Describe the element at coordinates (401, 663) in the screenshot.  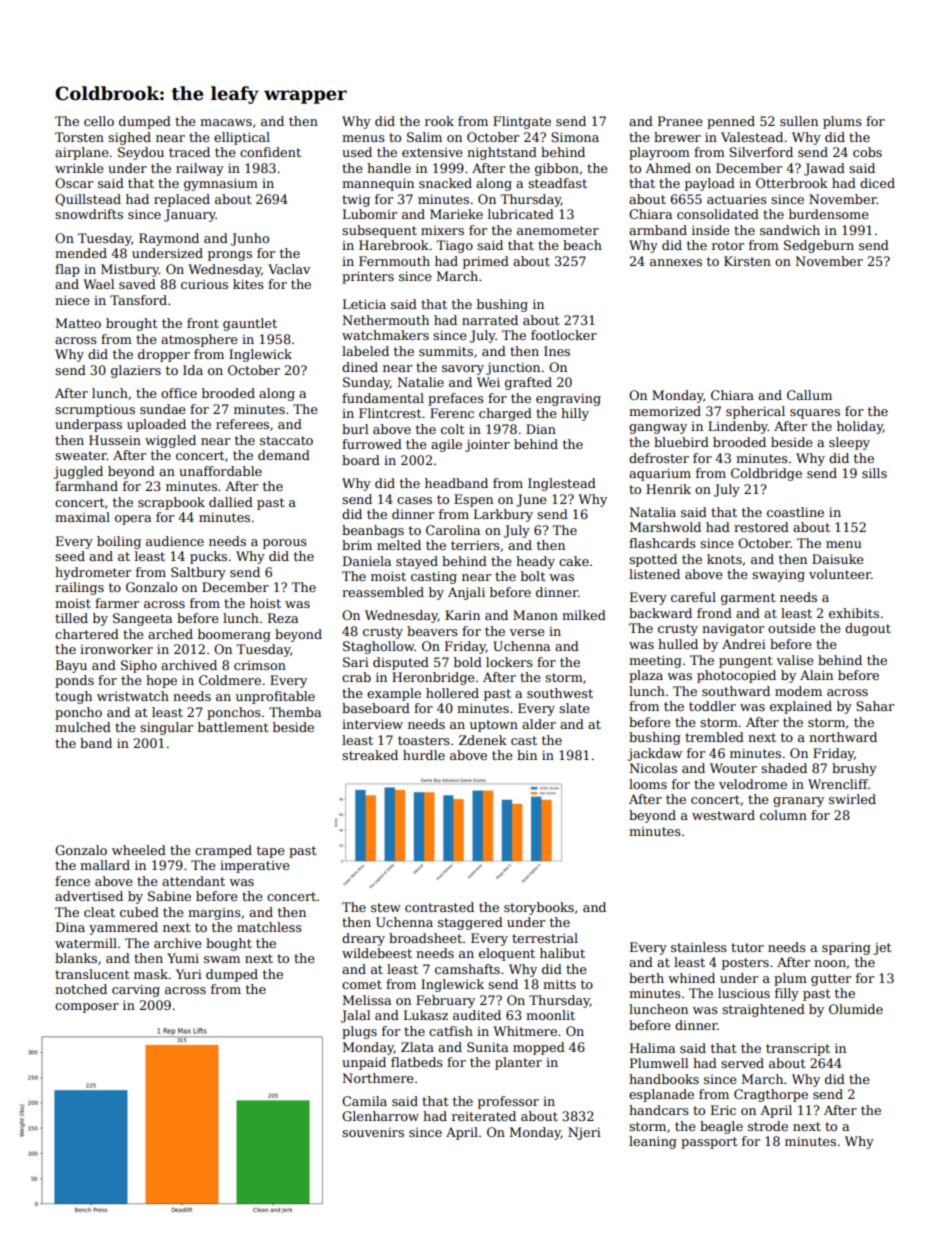
I see `disputed` at that location.
